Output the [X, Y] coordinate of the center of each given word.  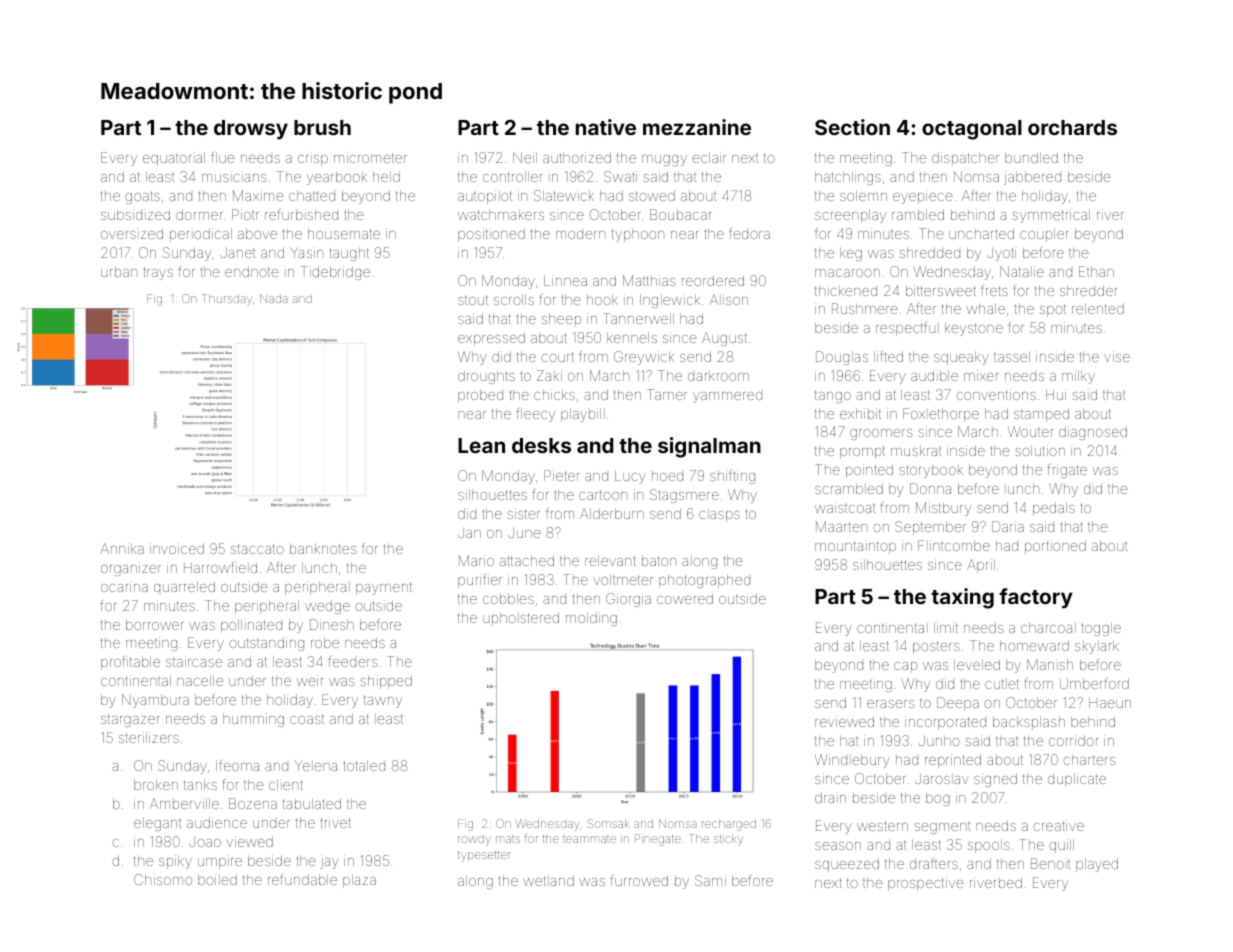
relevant [610, 561]
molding [591, 619]
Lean [481, 445]
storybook [931, 471]
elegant [157, 824]
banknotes [323, 549]
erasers [890, 704]
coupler [1044, 235]
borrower [154, 625]
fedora [749, 233]
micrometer [370, 157]
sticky [728, 839]
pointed [869, 471]
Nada [274, 298]
